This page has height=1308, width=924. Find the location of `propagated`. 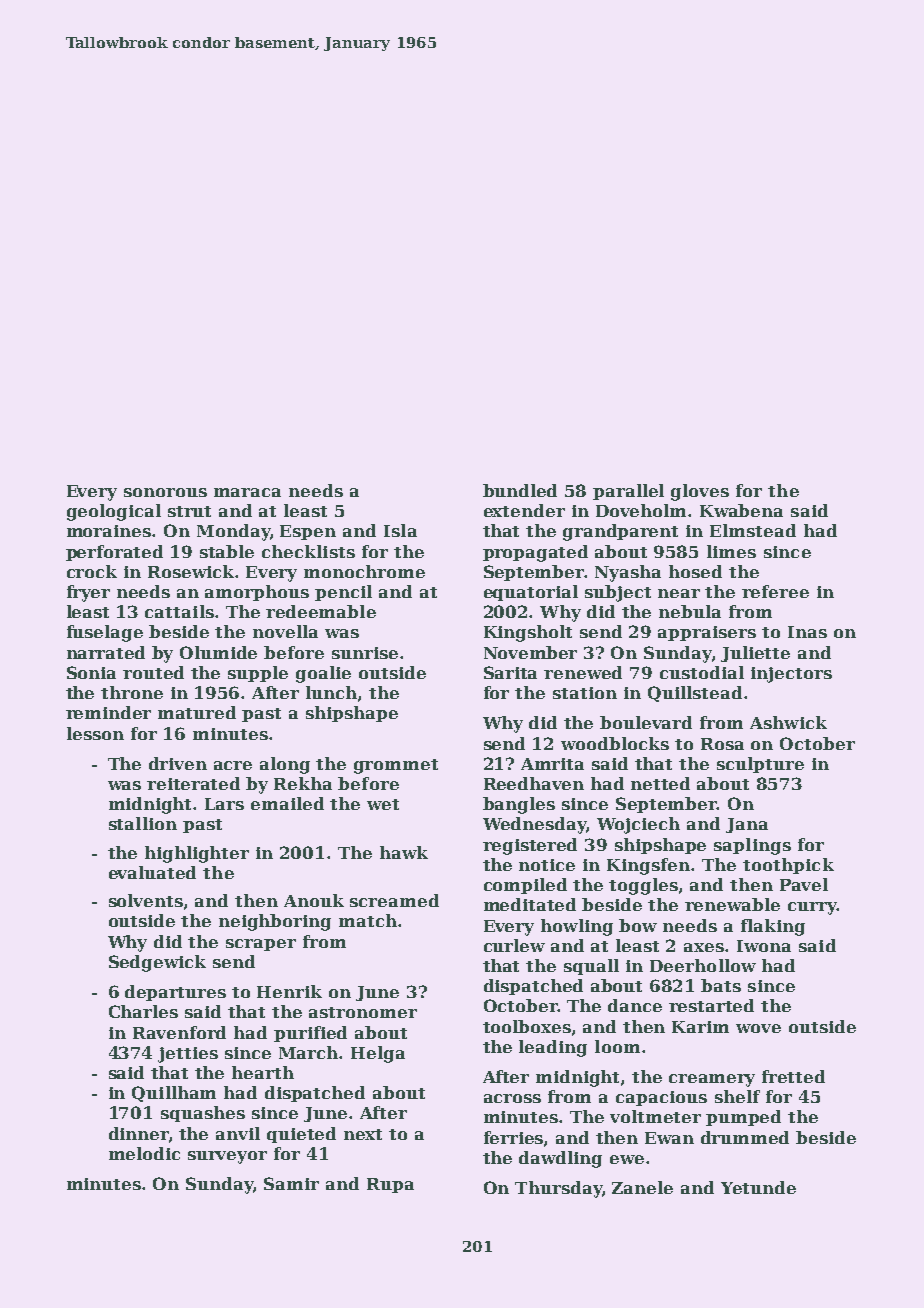

propagated is located at coordinates (535, 553).
